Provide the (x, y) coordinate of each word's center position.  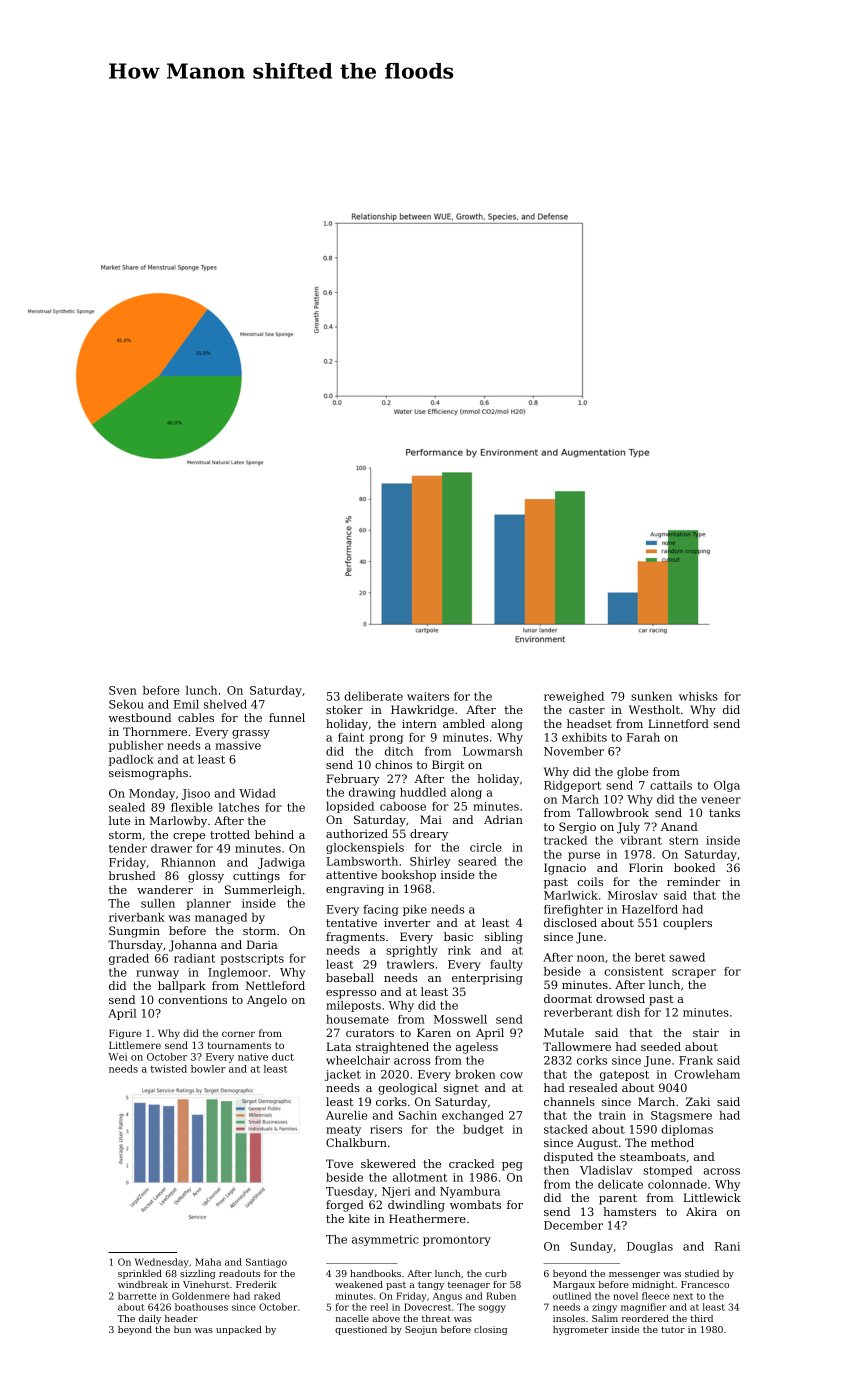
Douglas (650, 1247)
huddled (423, 792)
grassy (251, 734)
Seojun (421, 1330)
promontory (457, 1241)
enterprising (487, 979)
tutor (673, 1329)
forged (345, 1206)
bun (182, 1329)
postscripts (252, 959)
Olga (727, 786)
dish (628, 1012)
